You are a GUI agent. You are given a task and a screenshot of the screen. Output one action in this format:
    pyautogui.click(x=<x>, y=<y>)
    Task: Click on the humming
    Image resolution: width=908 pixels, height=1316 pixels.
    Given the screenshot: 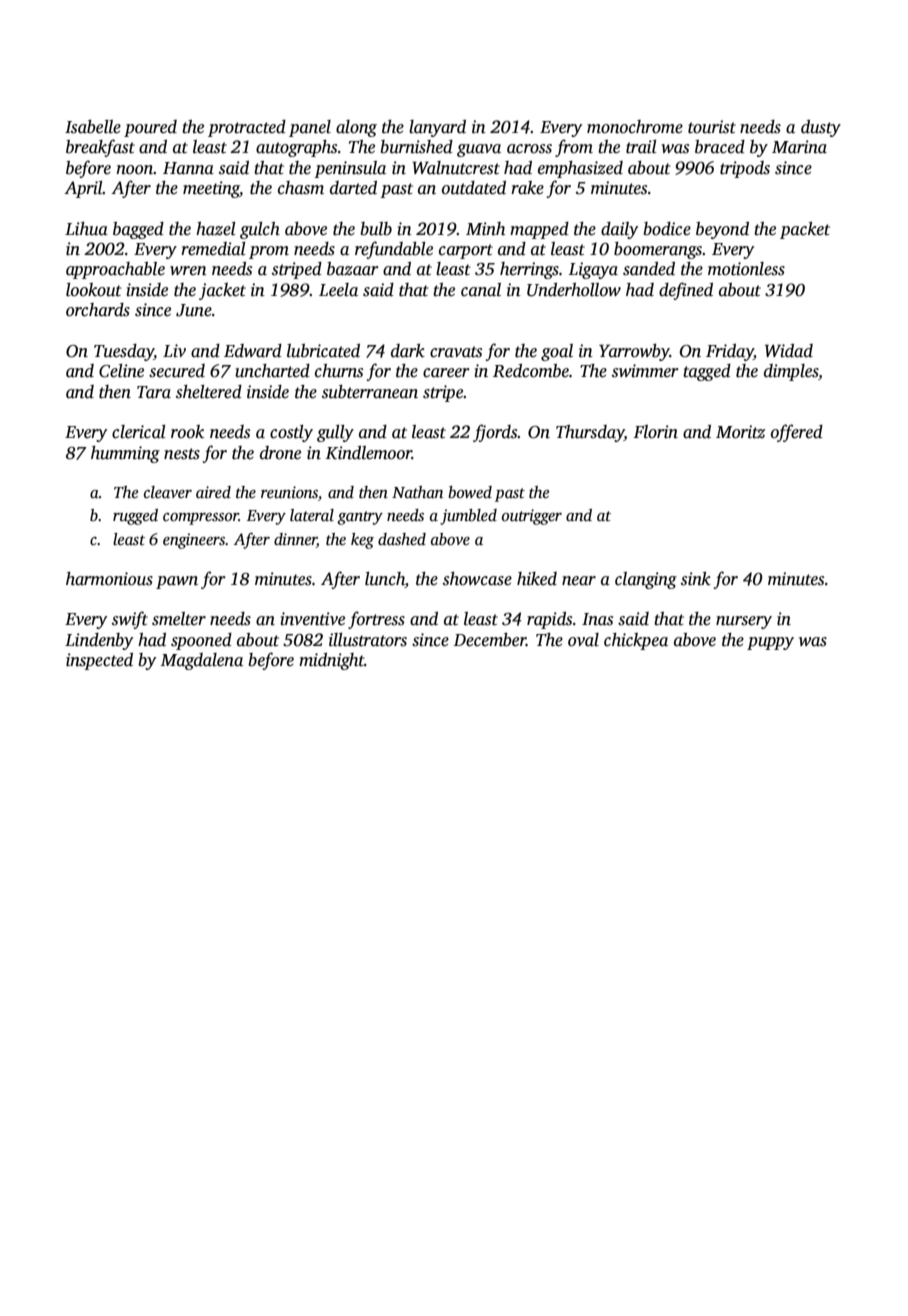 What is the action you would take?
    pyautogui.click(x=125, y=454)
